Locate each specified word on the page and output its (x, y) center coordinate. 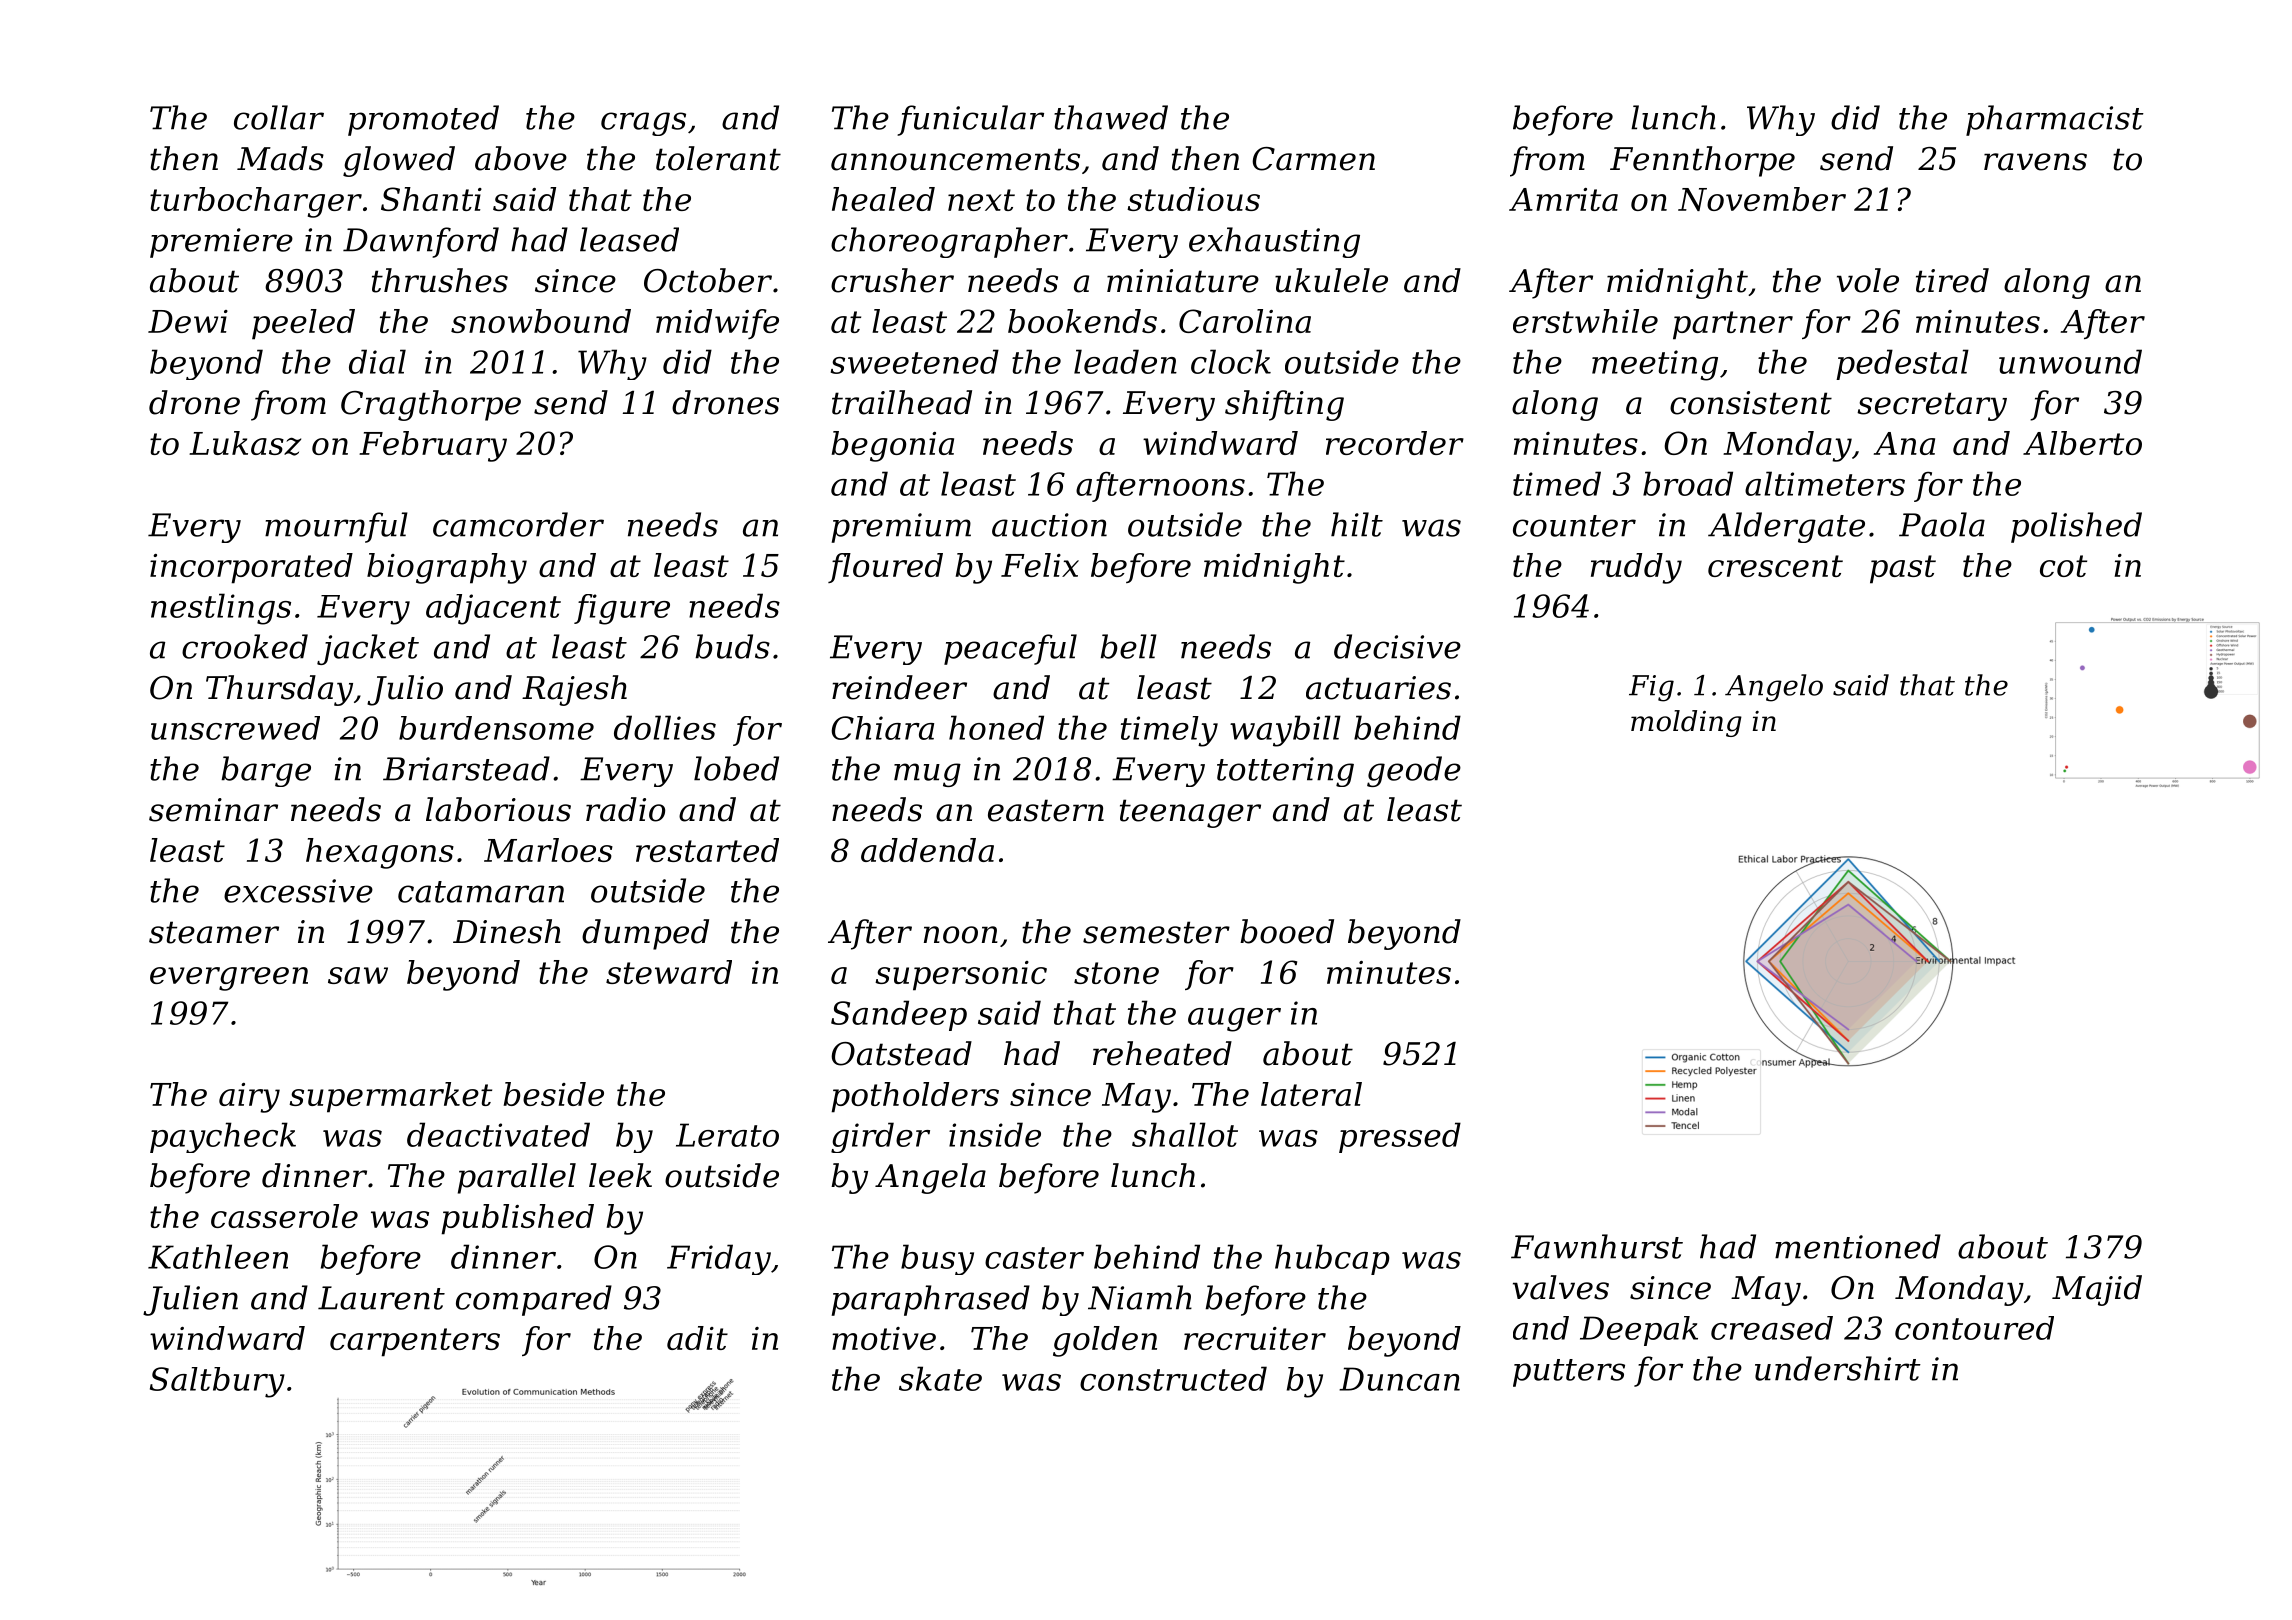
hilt (1357, 524)
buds (732, 646)
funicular (970, 120)
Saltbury (217, 1382)
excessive (298, 891)
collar (279, 117)
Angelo (1774, 688)
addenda (927, 850)
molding (1686, 723)
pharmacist (2055, 120)
